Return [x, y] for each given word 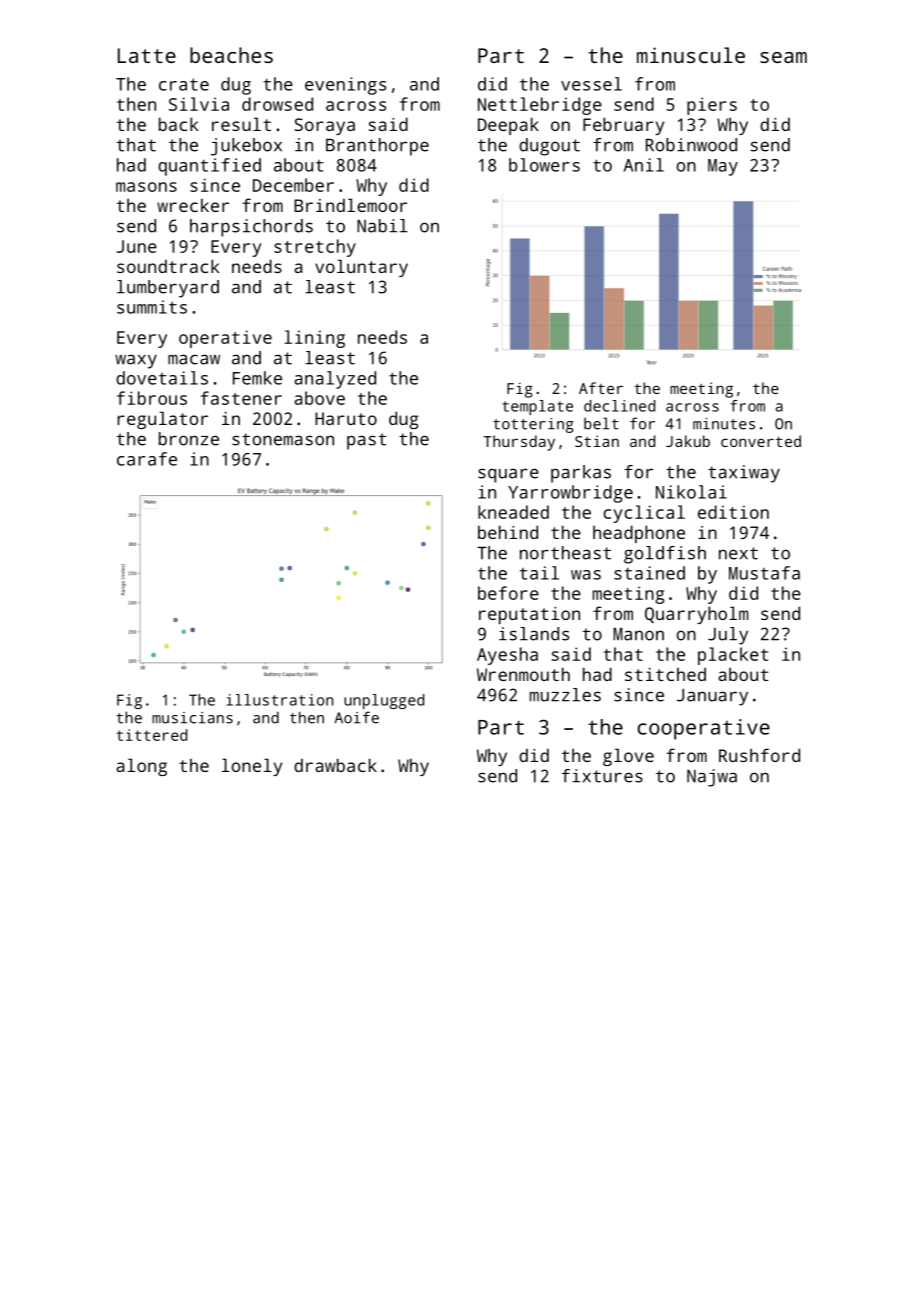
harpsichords [251, 228]
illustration [279, 700]
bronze [189, 439]
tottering [533, 425]
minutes [724, 424]
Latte [147, 55]
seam [783, 57]
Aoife [356, 717]
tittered [151, 735]
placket [733, 656]
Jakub [688, 441]
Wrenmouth [523, 674]
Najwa [712, 778]
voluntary [361, 268]
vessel [591, 84]
